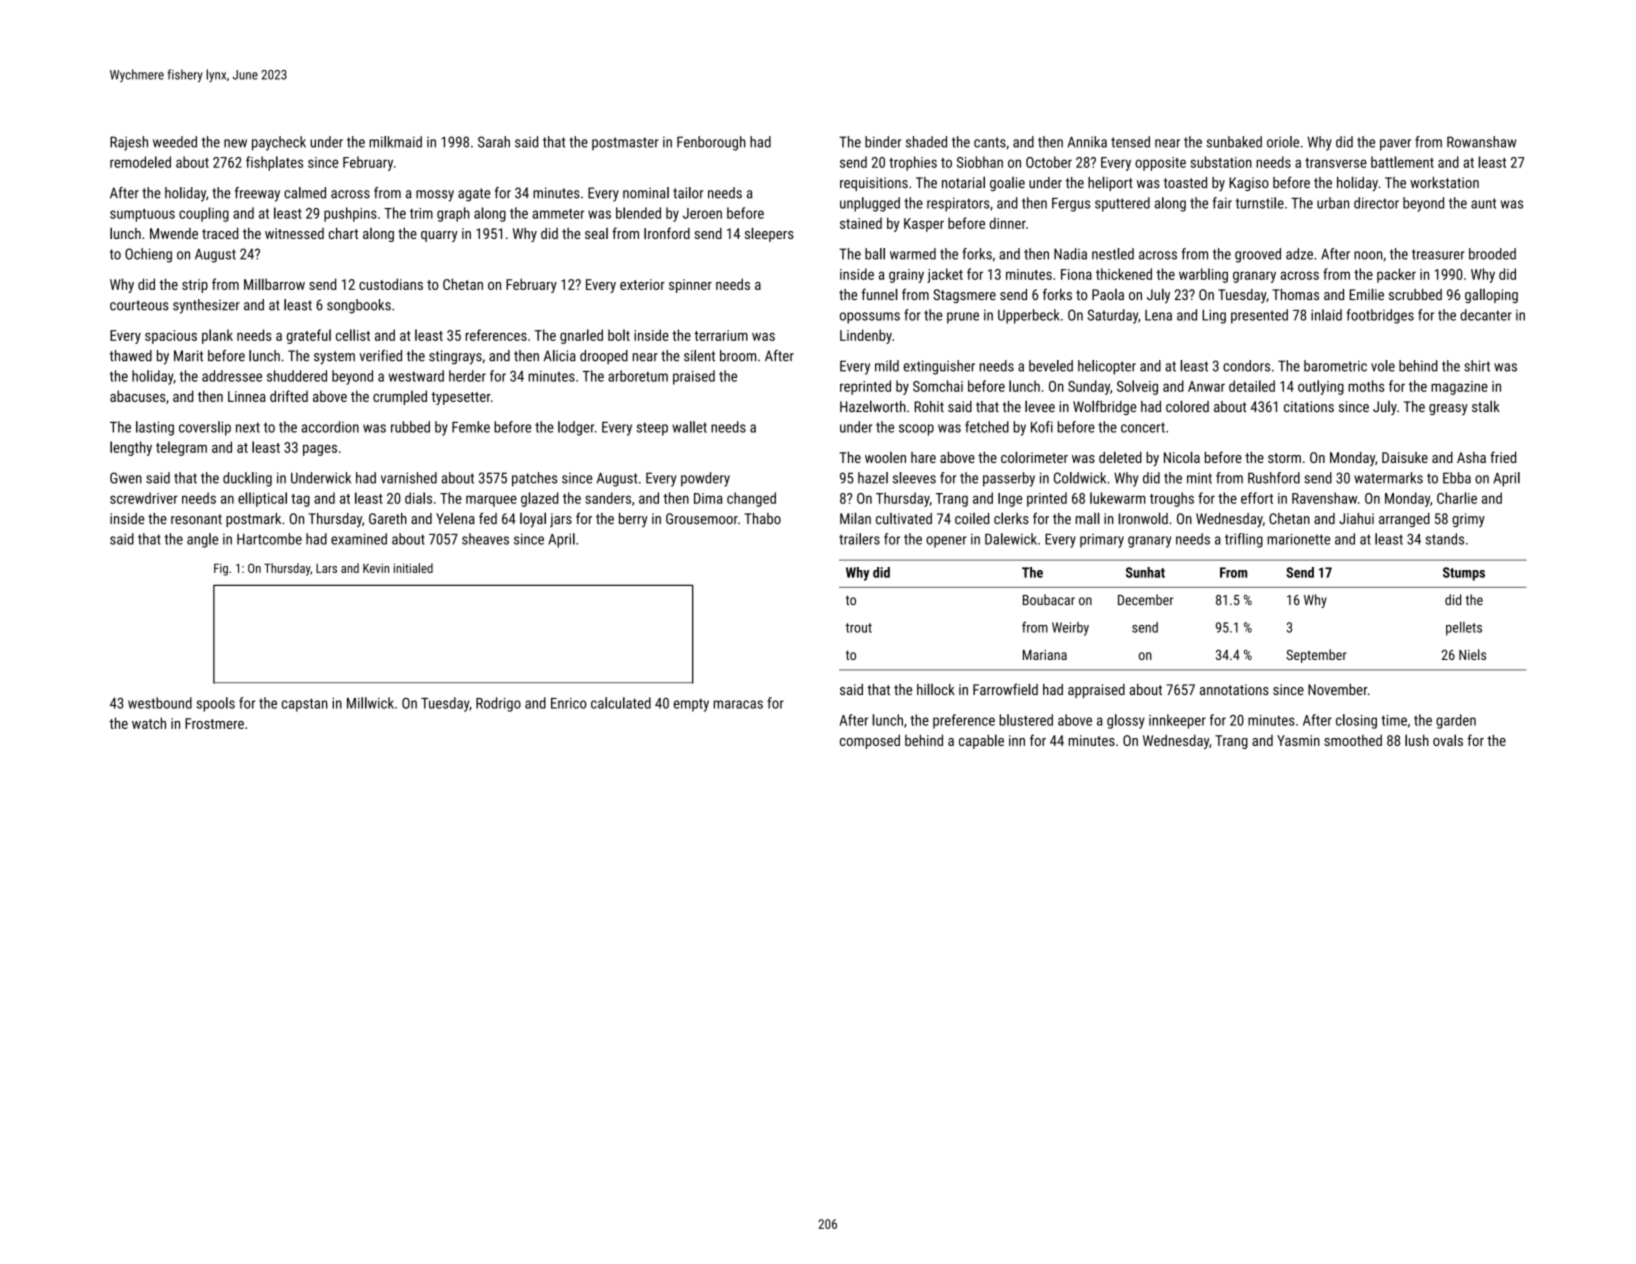 This page has height=1264, width=1636. What do you see at coordinates (1298, 539) in the page?
I see `marionette` at bounding box center [1298, 539].
